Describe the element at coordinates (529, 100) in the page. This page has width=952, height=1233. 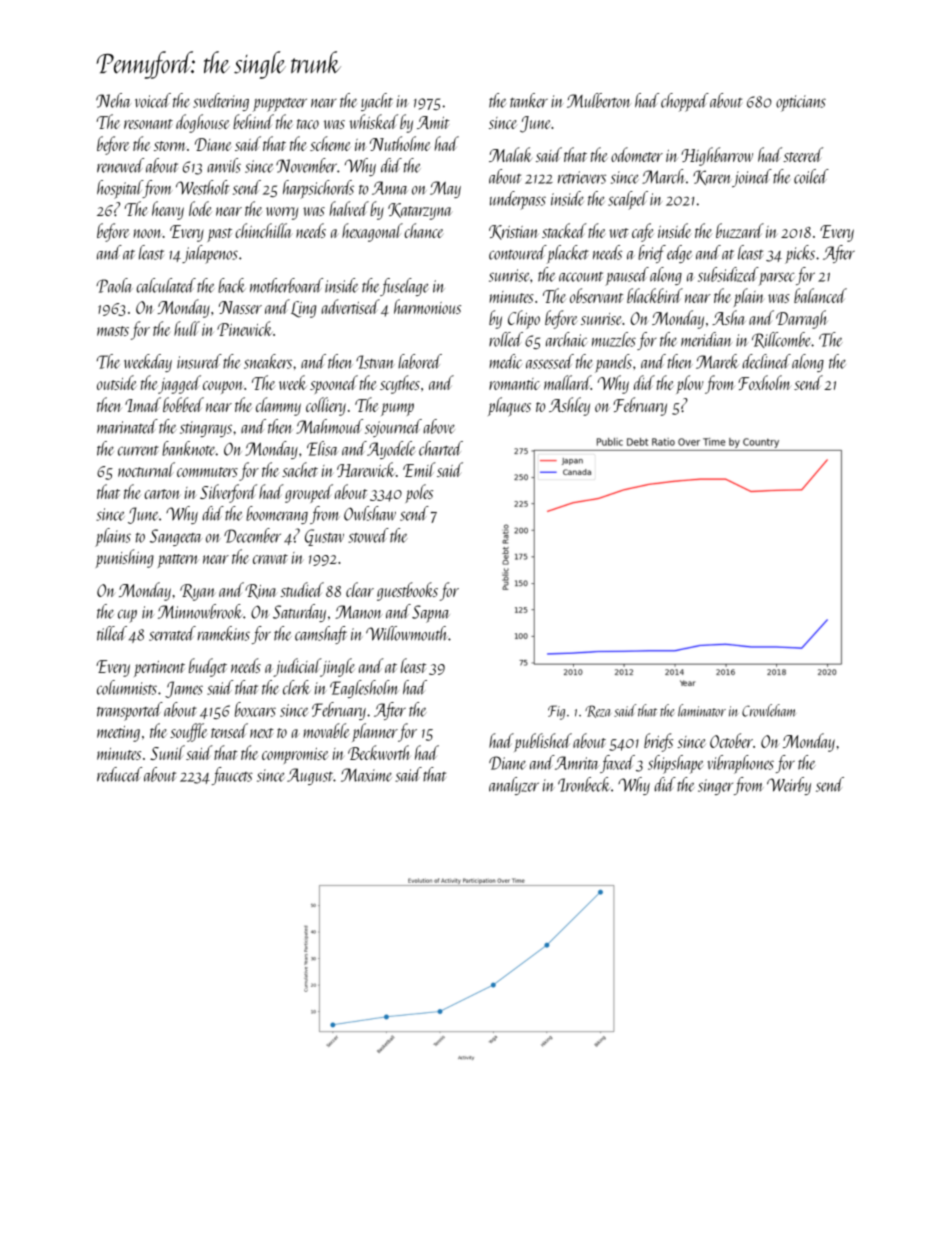
I see `tanker` at that location.
